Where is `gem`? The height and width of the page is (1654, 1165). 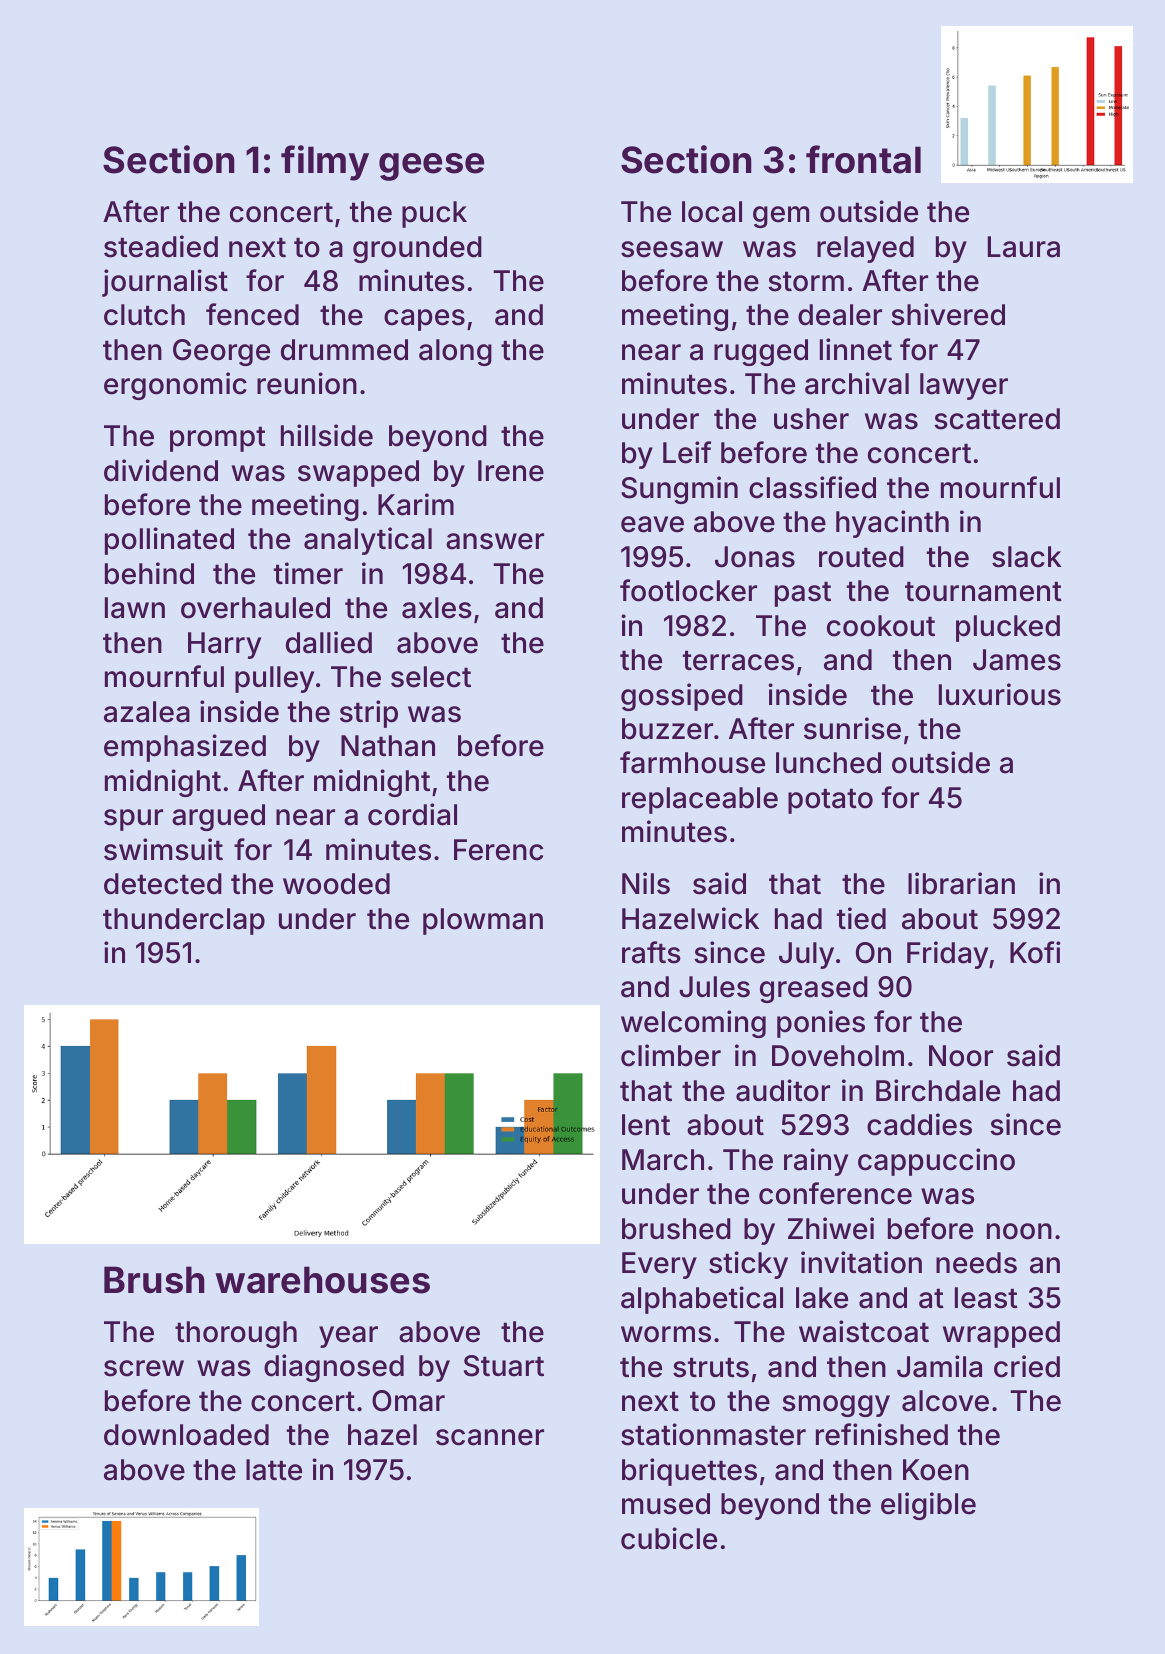 gem is located at coordinates (781, 217).
